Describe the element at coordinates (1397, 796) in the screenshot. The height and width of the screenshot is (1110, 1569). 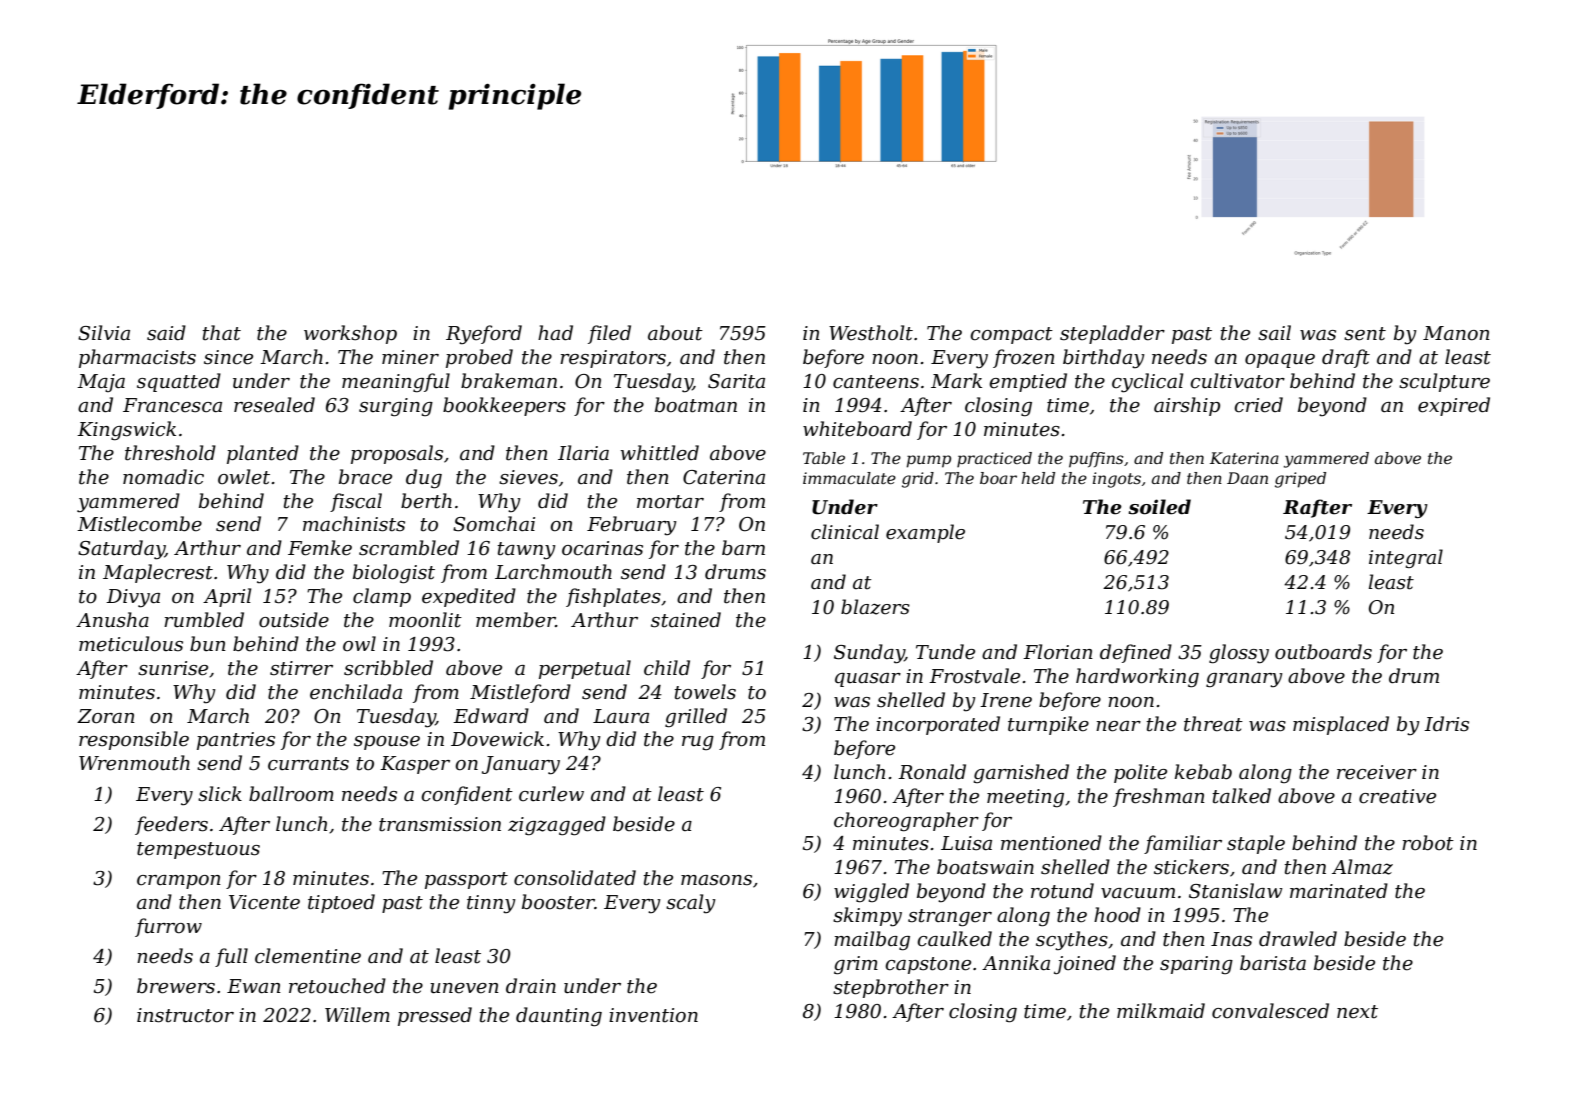
I see `creative` at that location.
